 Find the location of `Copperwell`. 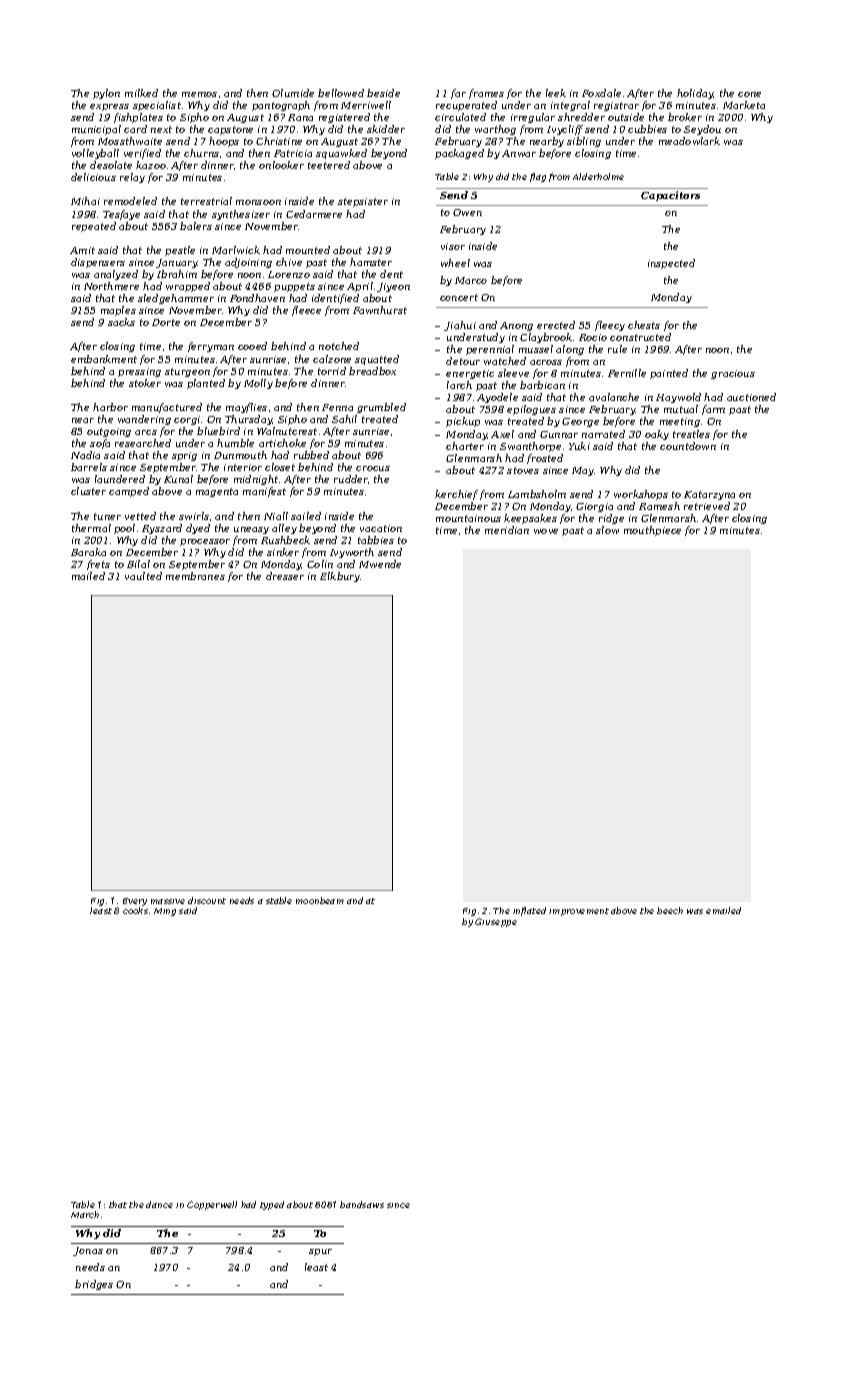

Copperwell is located at coordinates (212, 1205).
